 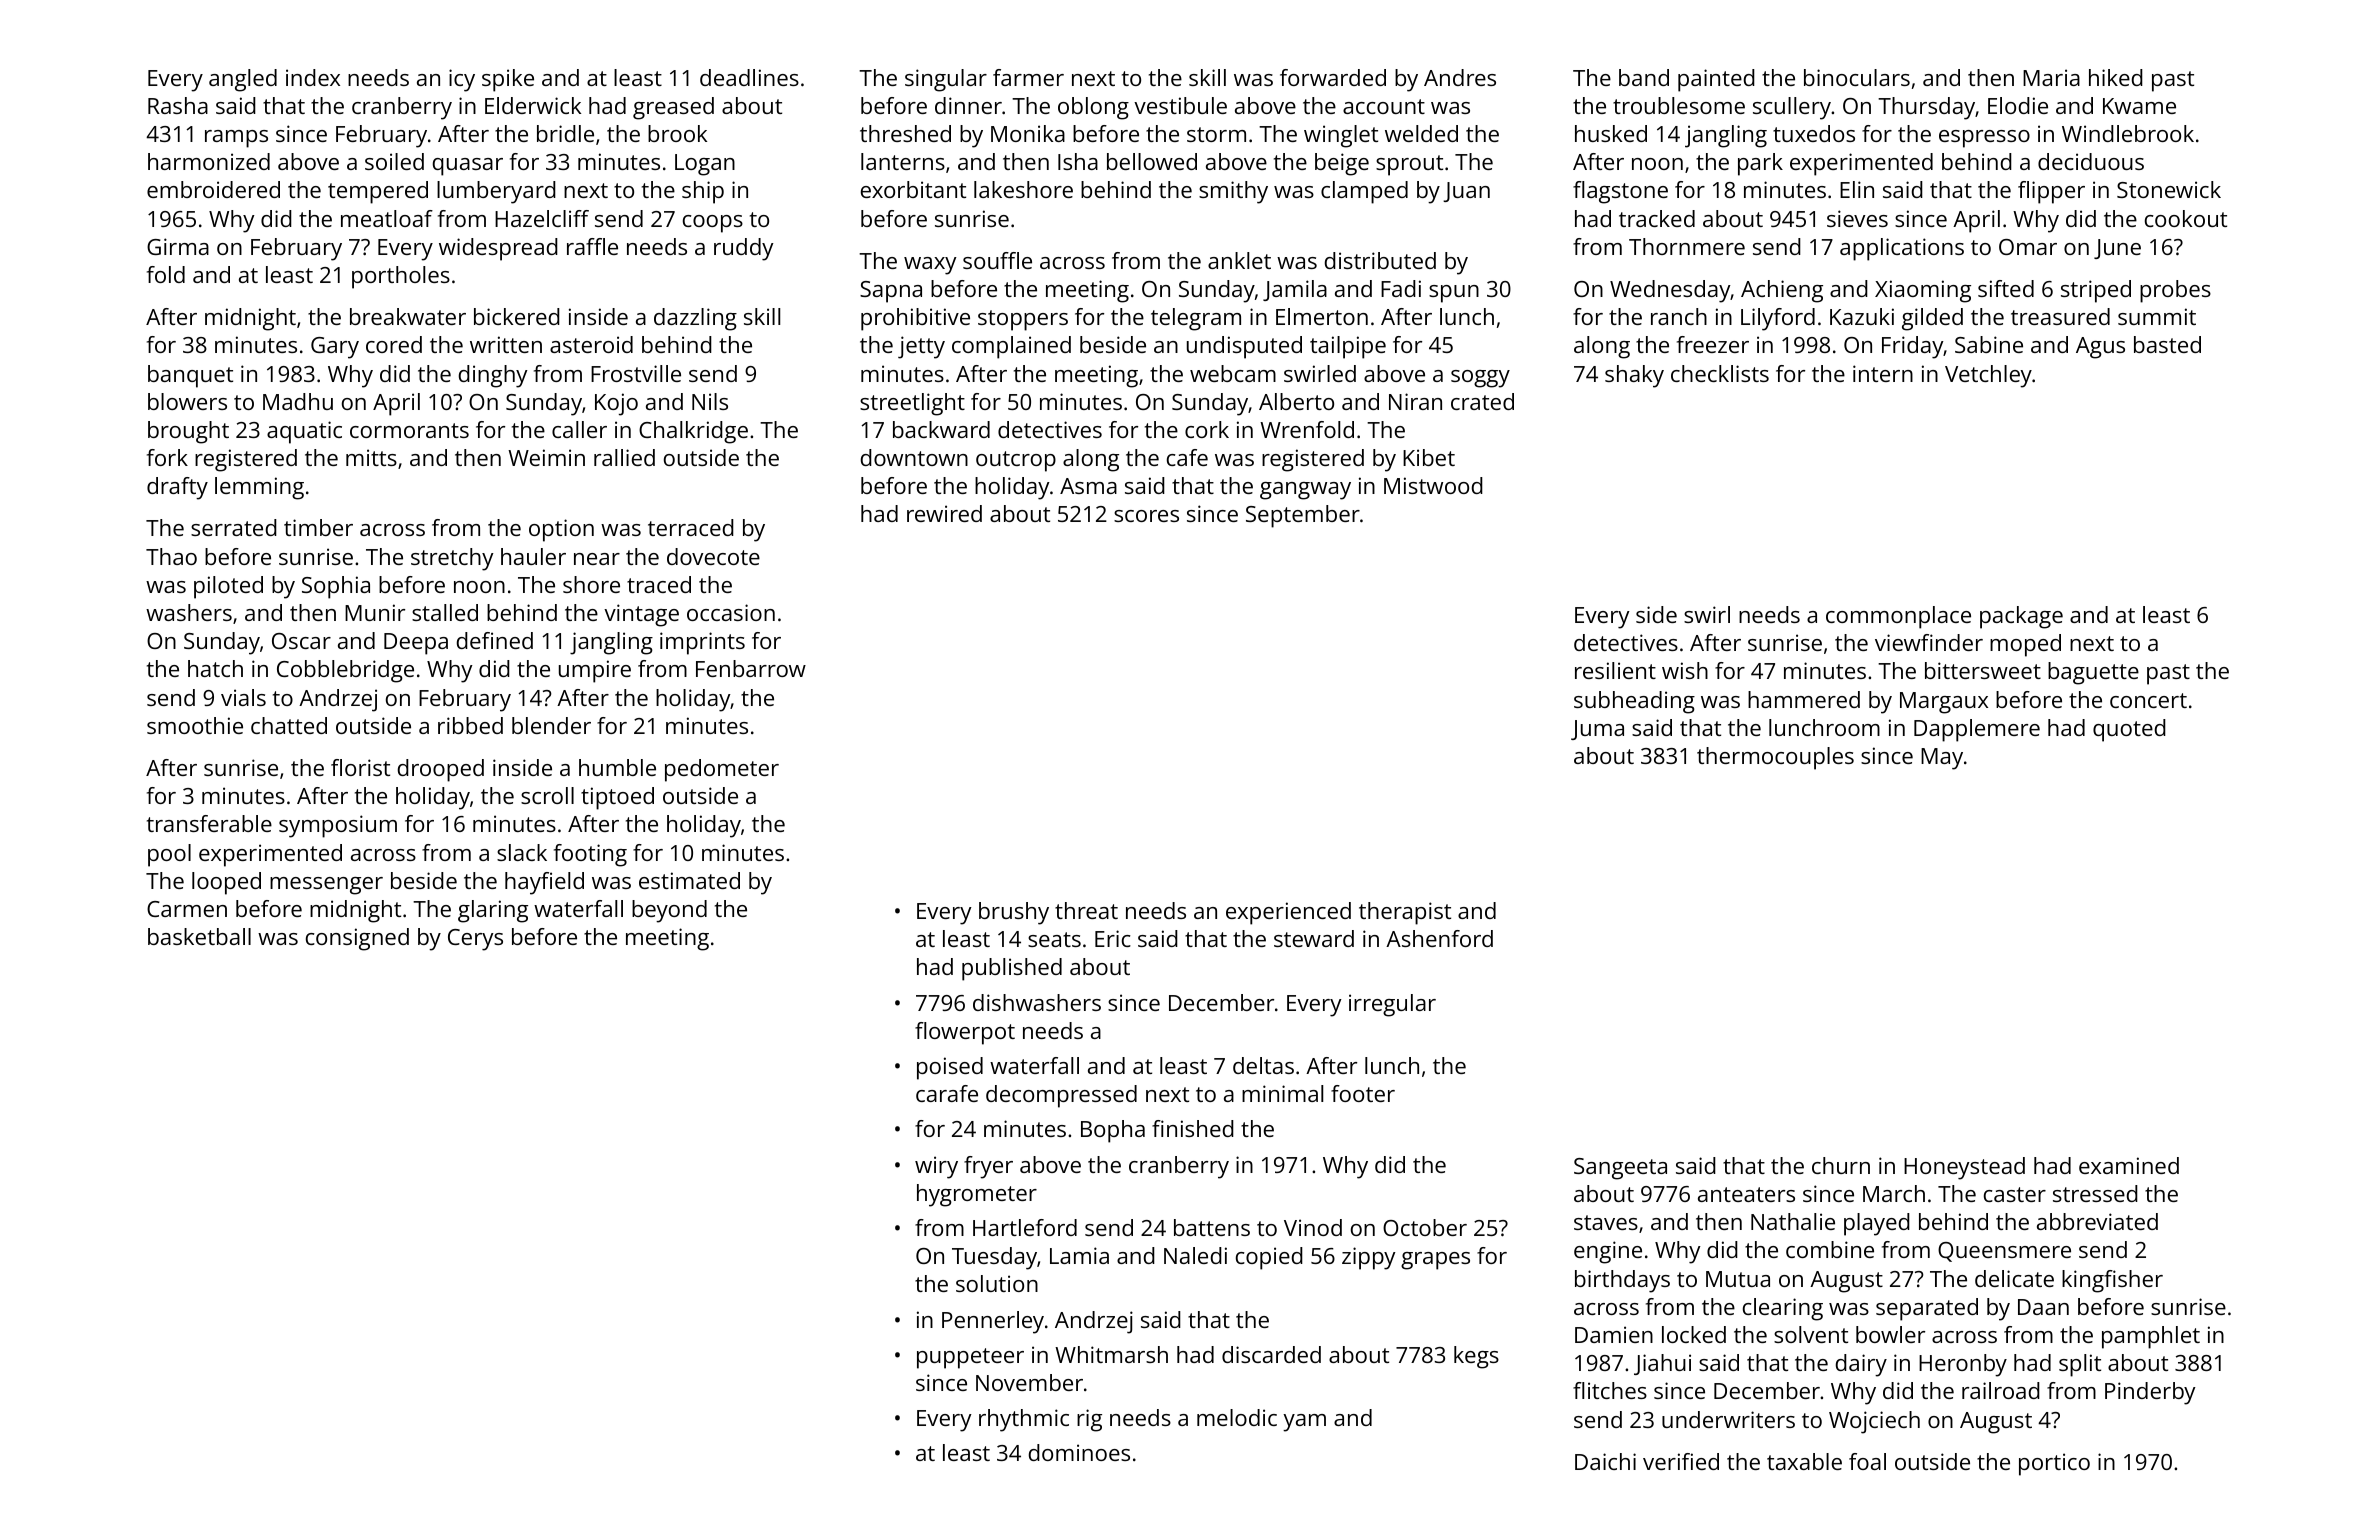 I want to click on examined, so click(x=2129, y=1165).
